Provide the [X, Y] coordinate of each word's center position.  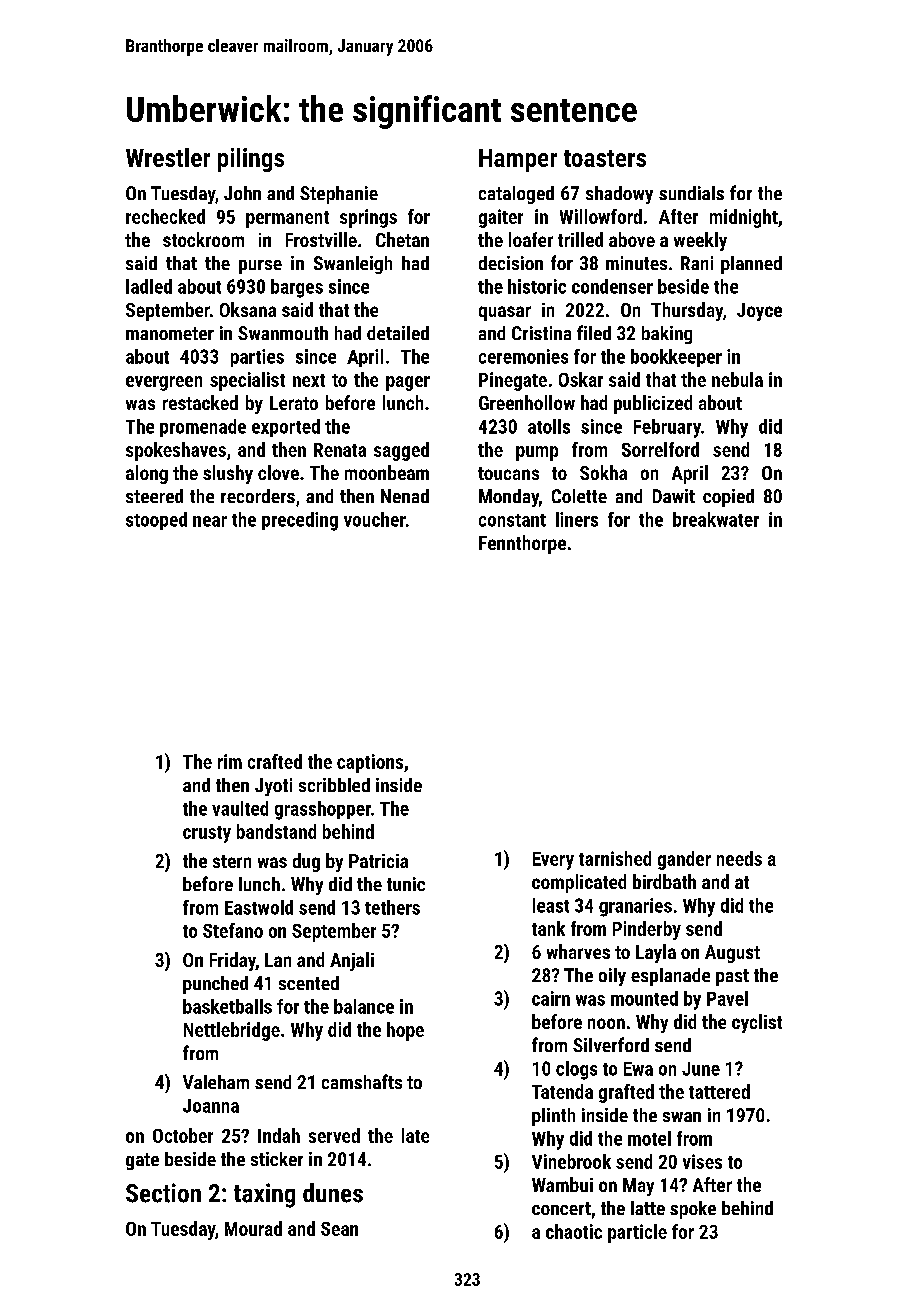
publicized [653, 404]
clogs [576, 1070]
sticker [277, 1159]
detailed [398, 333]
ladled [149, 286]
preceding [300, 521]
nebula [737, 379]
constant [512, 520]
